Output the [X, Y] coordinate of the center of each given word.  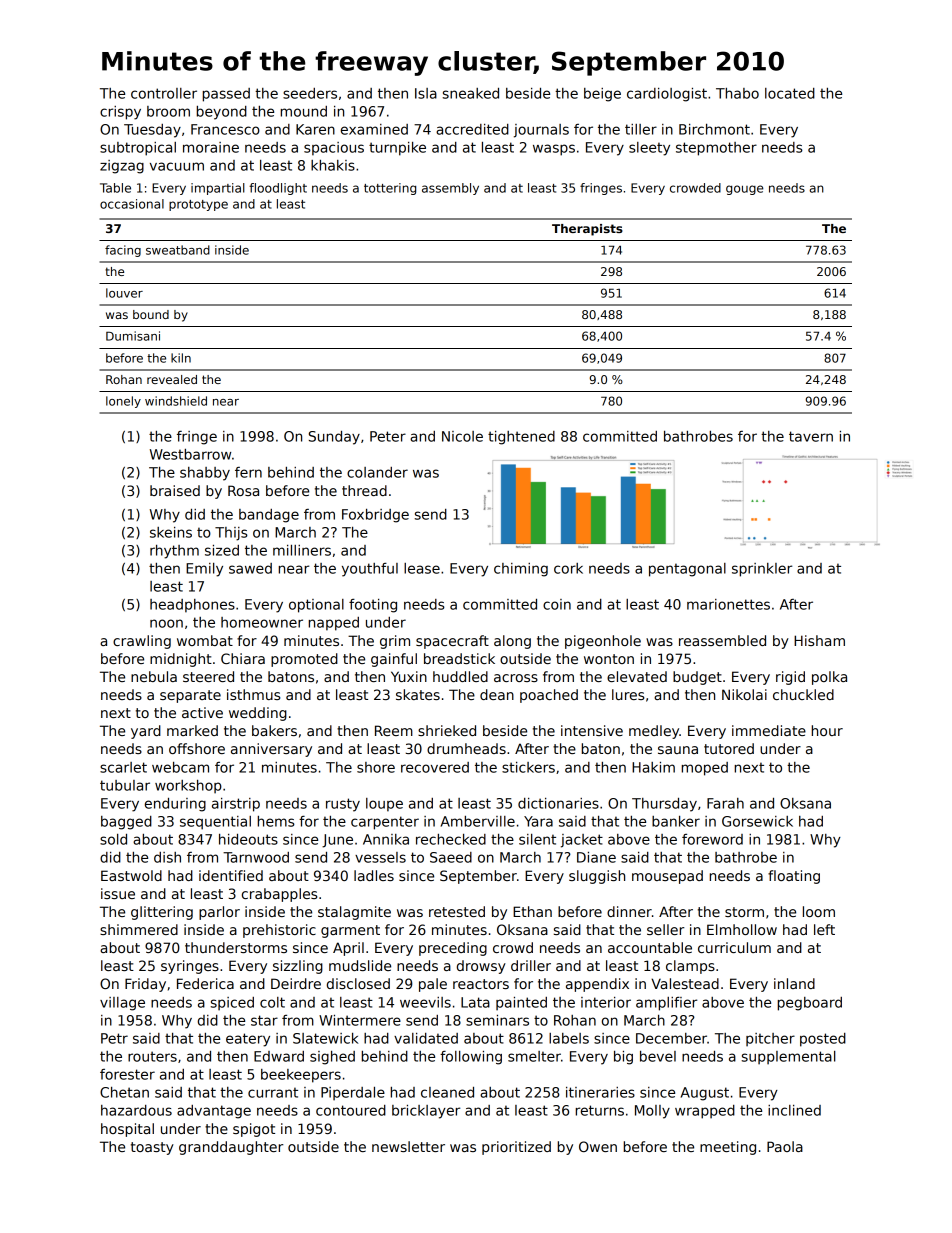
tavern [811, 436]
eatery [248, 1040]
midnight [181, 660]
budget [697, 678]
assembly [450, 189]
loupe [384, 805]
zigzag [122, 167]
